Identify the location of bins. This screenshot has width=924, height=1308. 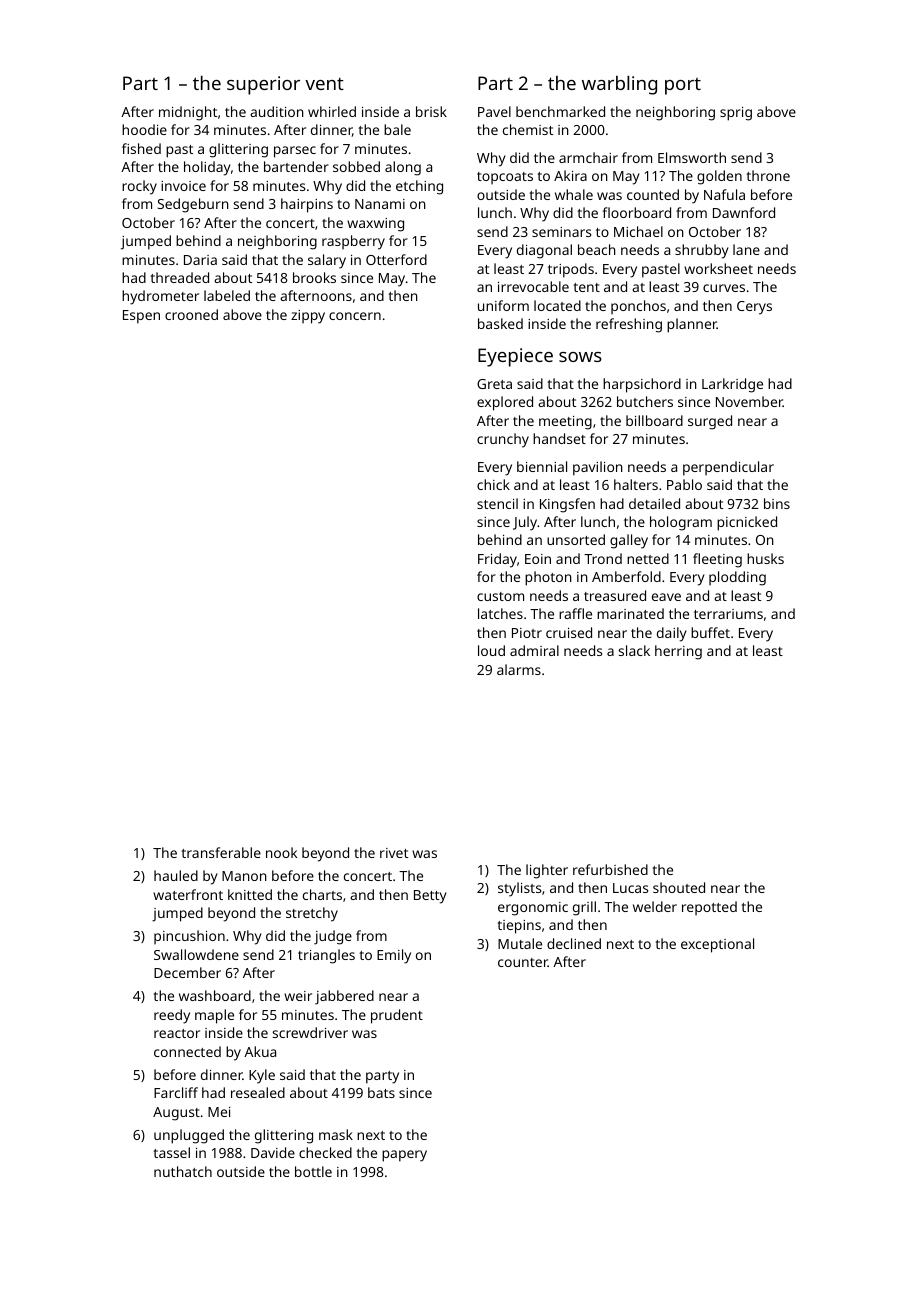
(777, 503).
